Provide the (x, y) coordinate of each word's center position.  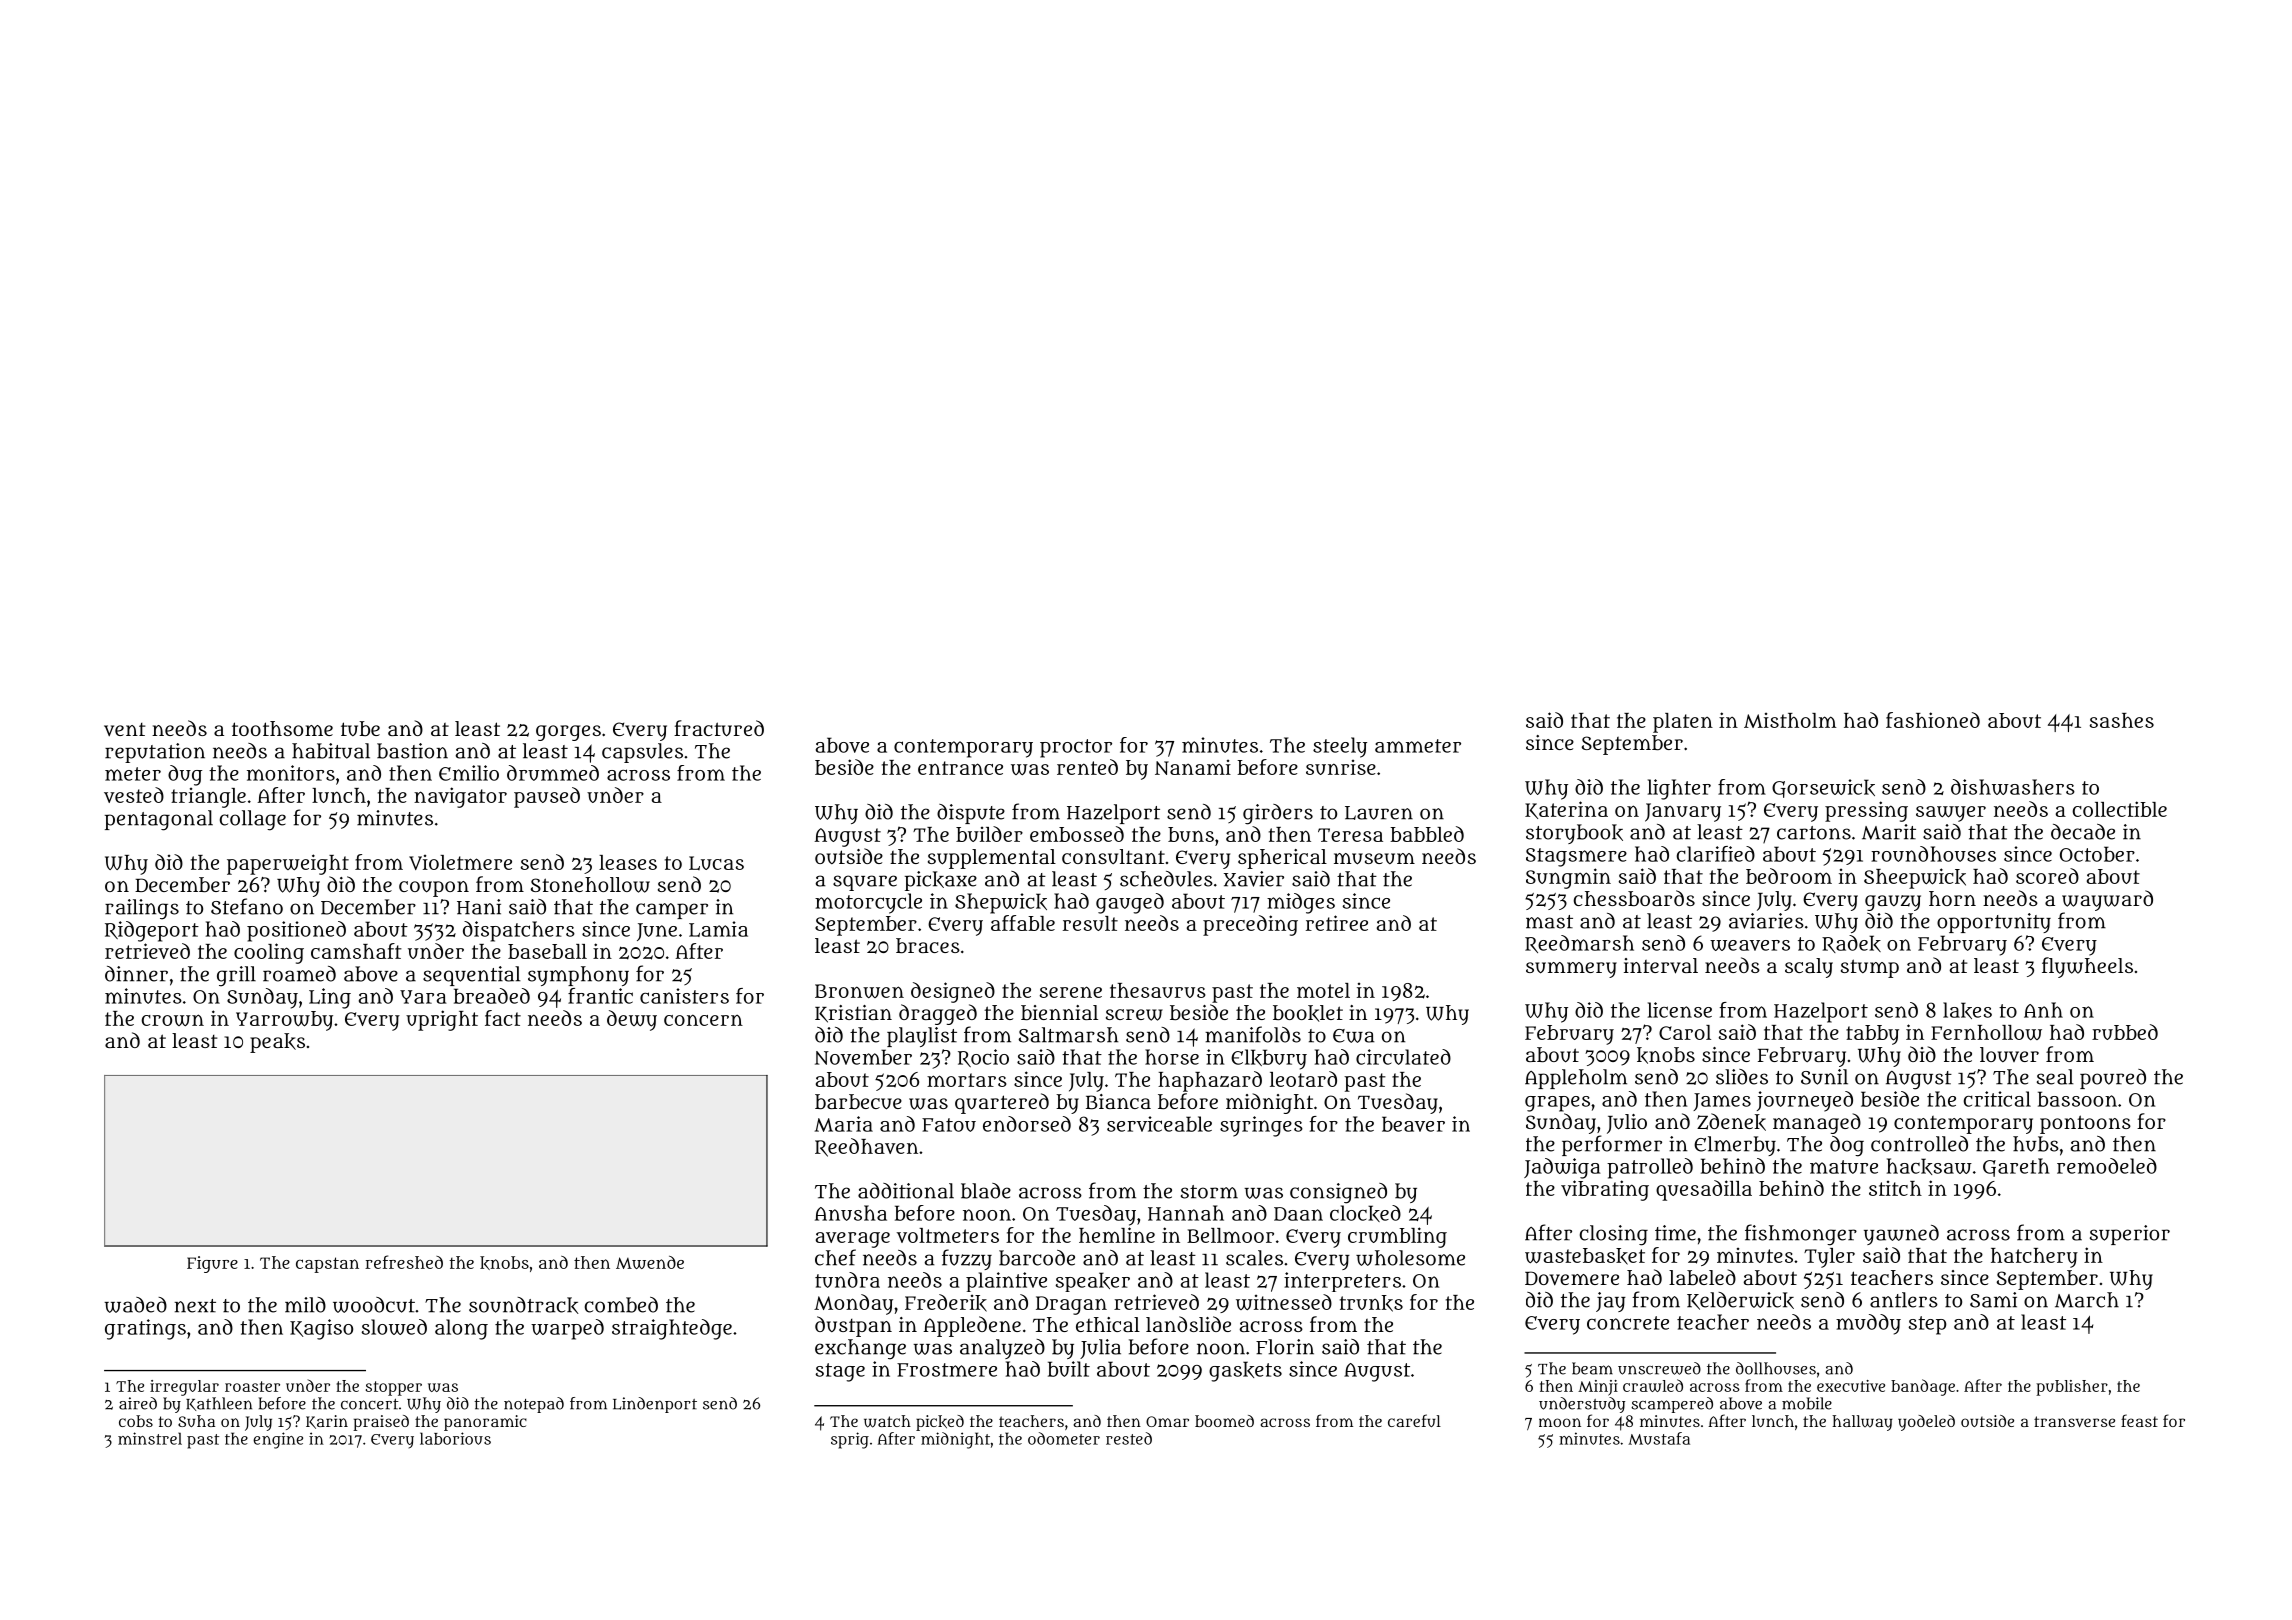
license (1680, 1010)
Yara (423, 997)
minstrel (150, 1438)
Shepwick (1001, 903)
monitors (291, 773)
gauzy (1893, 903)
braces (928, 945)
